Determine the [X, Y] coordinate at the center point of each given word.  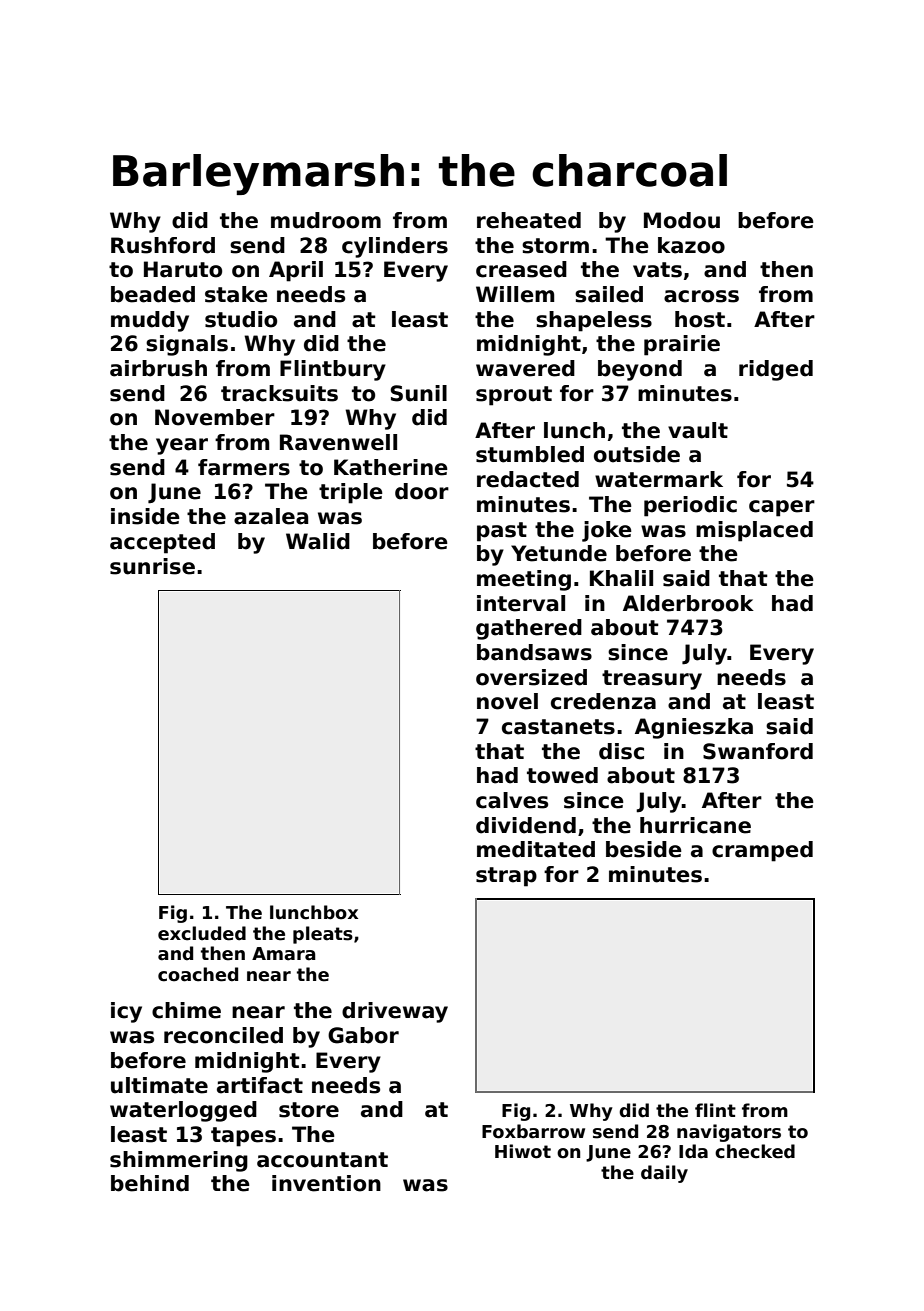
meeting [524, 580]
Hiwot [523, 1151]
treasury [652, 680]
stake [236, 294]
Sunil [419, 393]
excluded [202, 933]
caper [782, 508]
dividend [526, 825]
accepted [162, 543]
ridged [776, 370]
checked [755, 1151]
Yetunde [559, 553]
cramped [762, 851]
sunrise [152, 566]
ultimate [159, 1085]
